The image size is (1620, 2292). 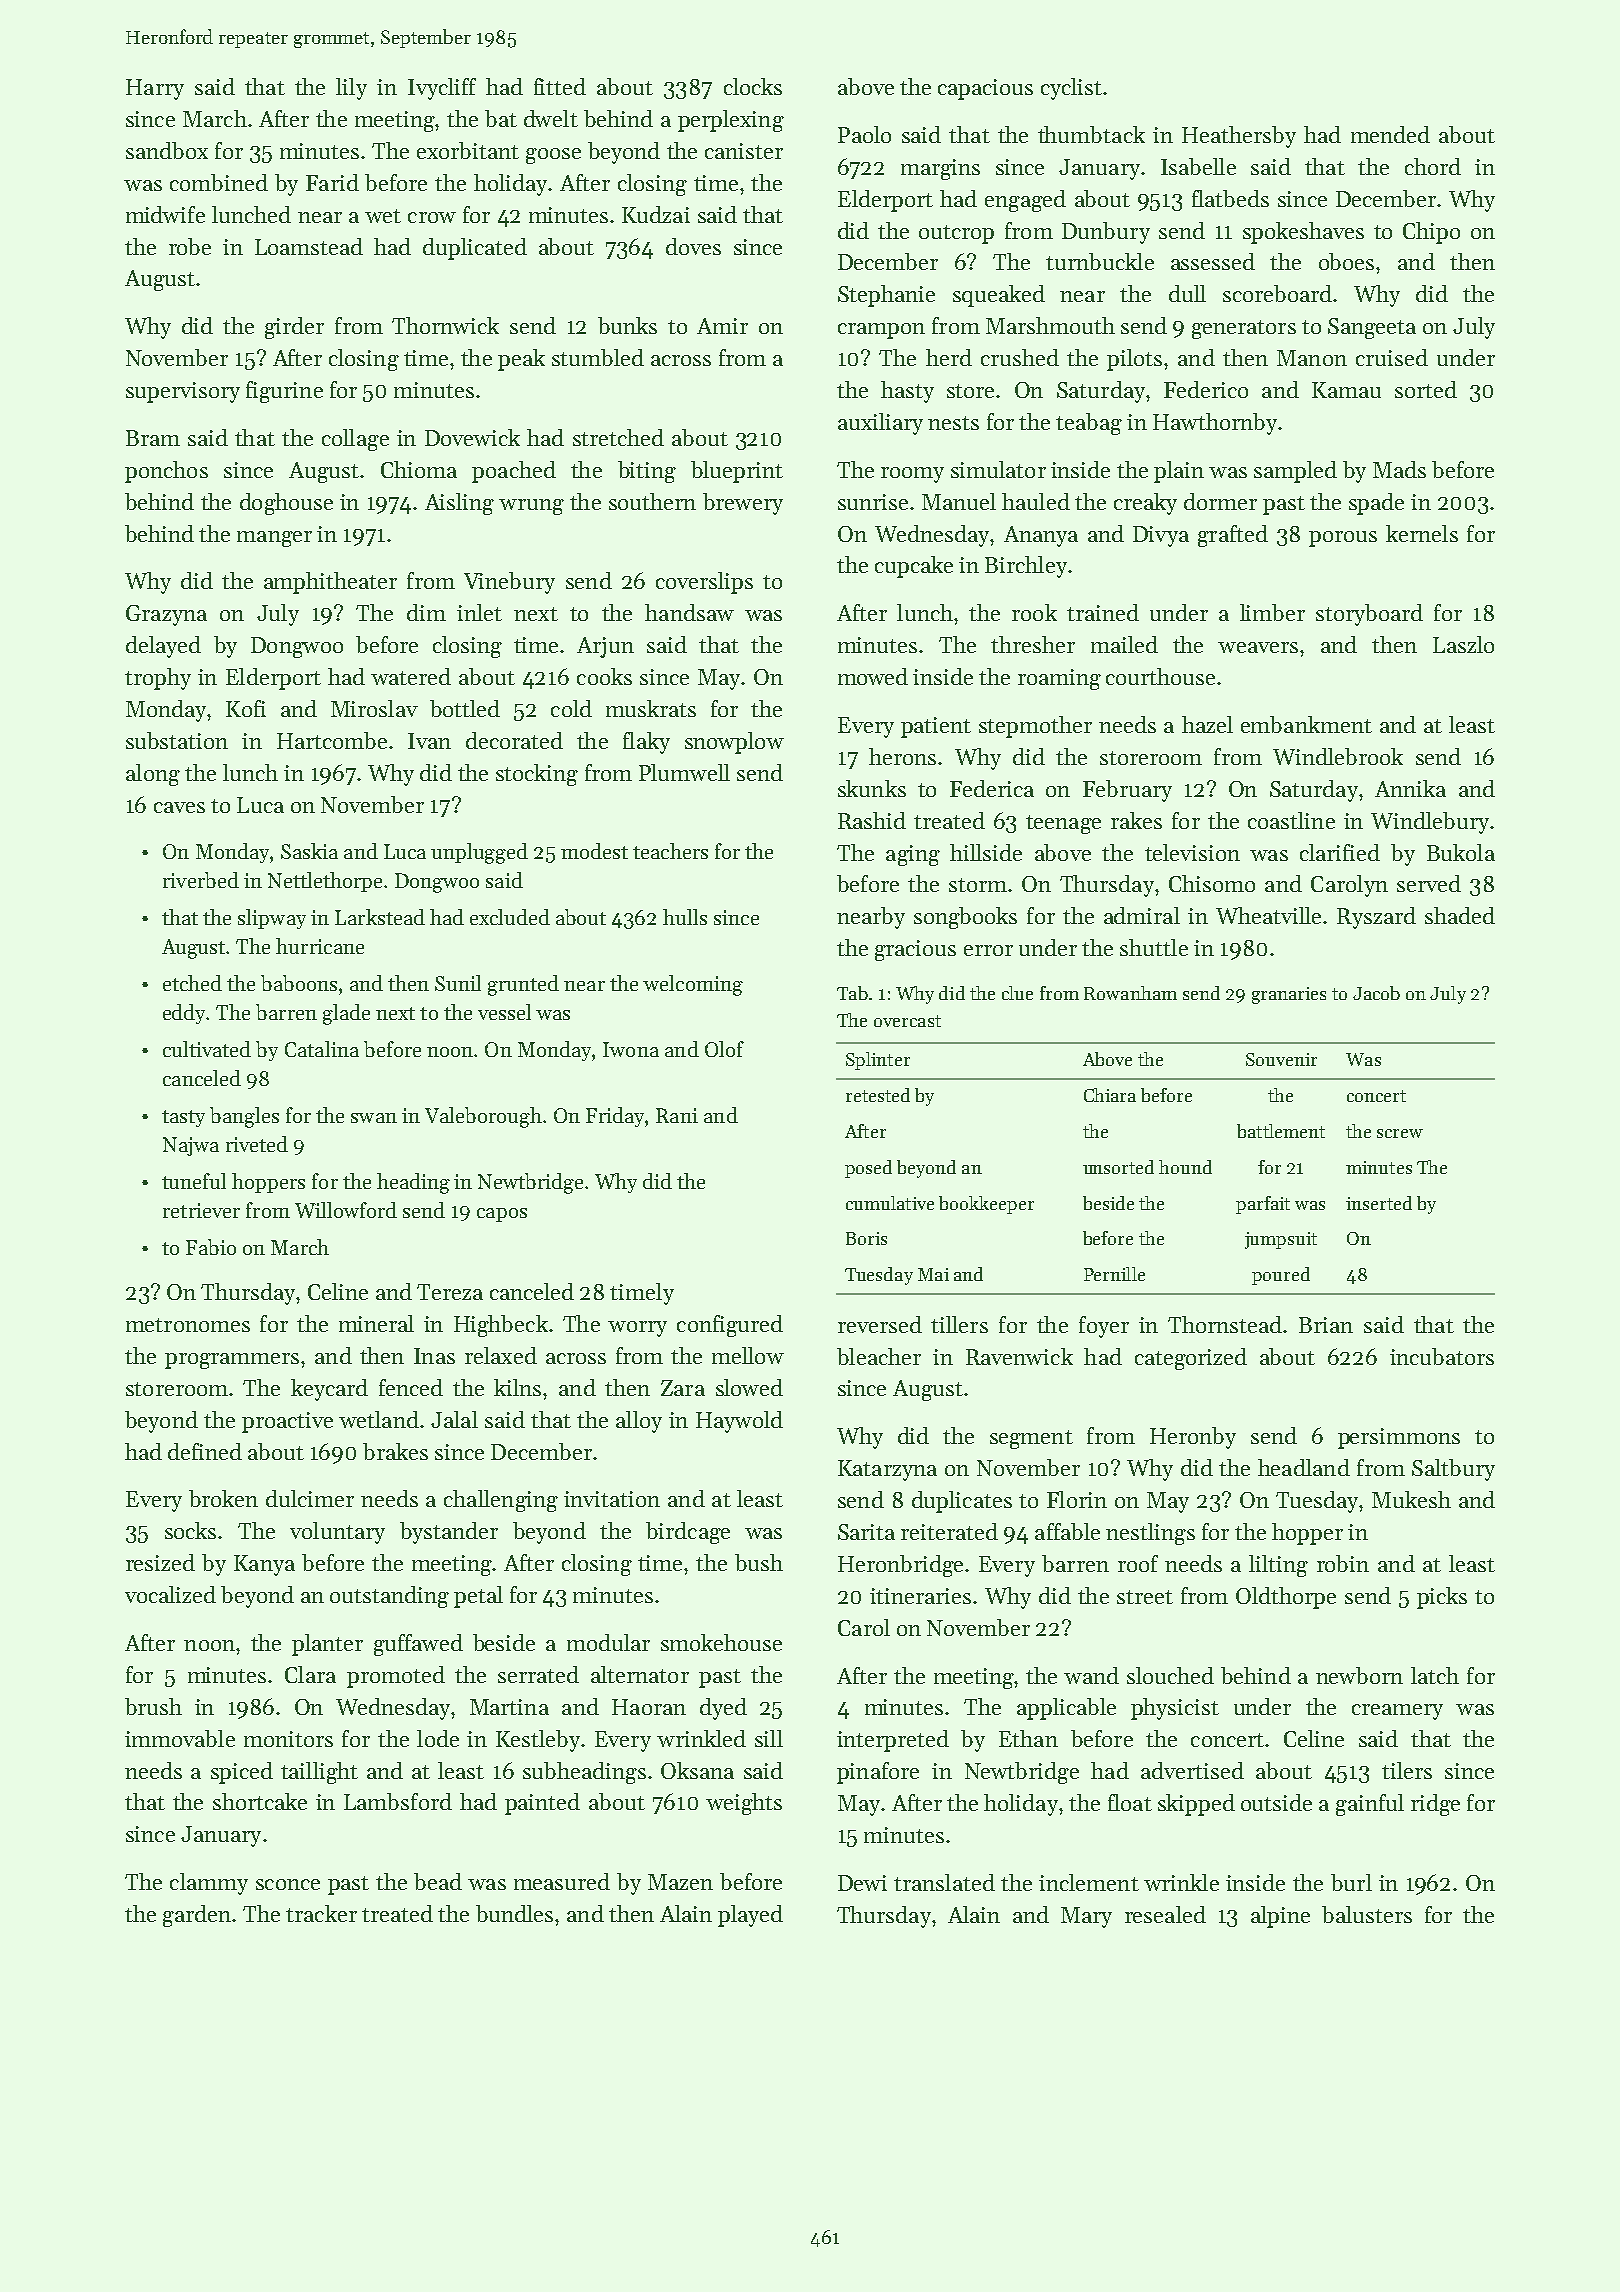 I want to click on clue, so click(x=1017, y=993).
